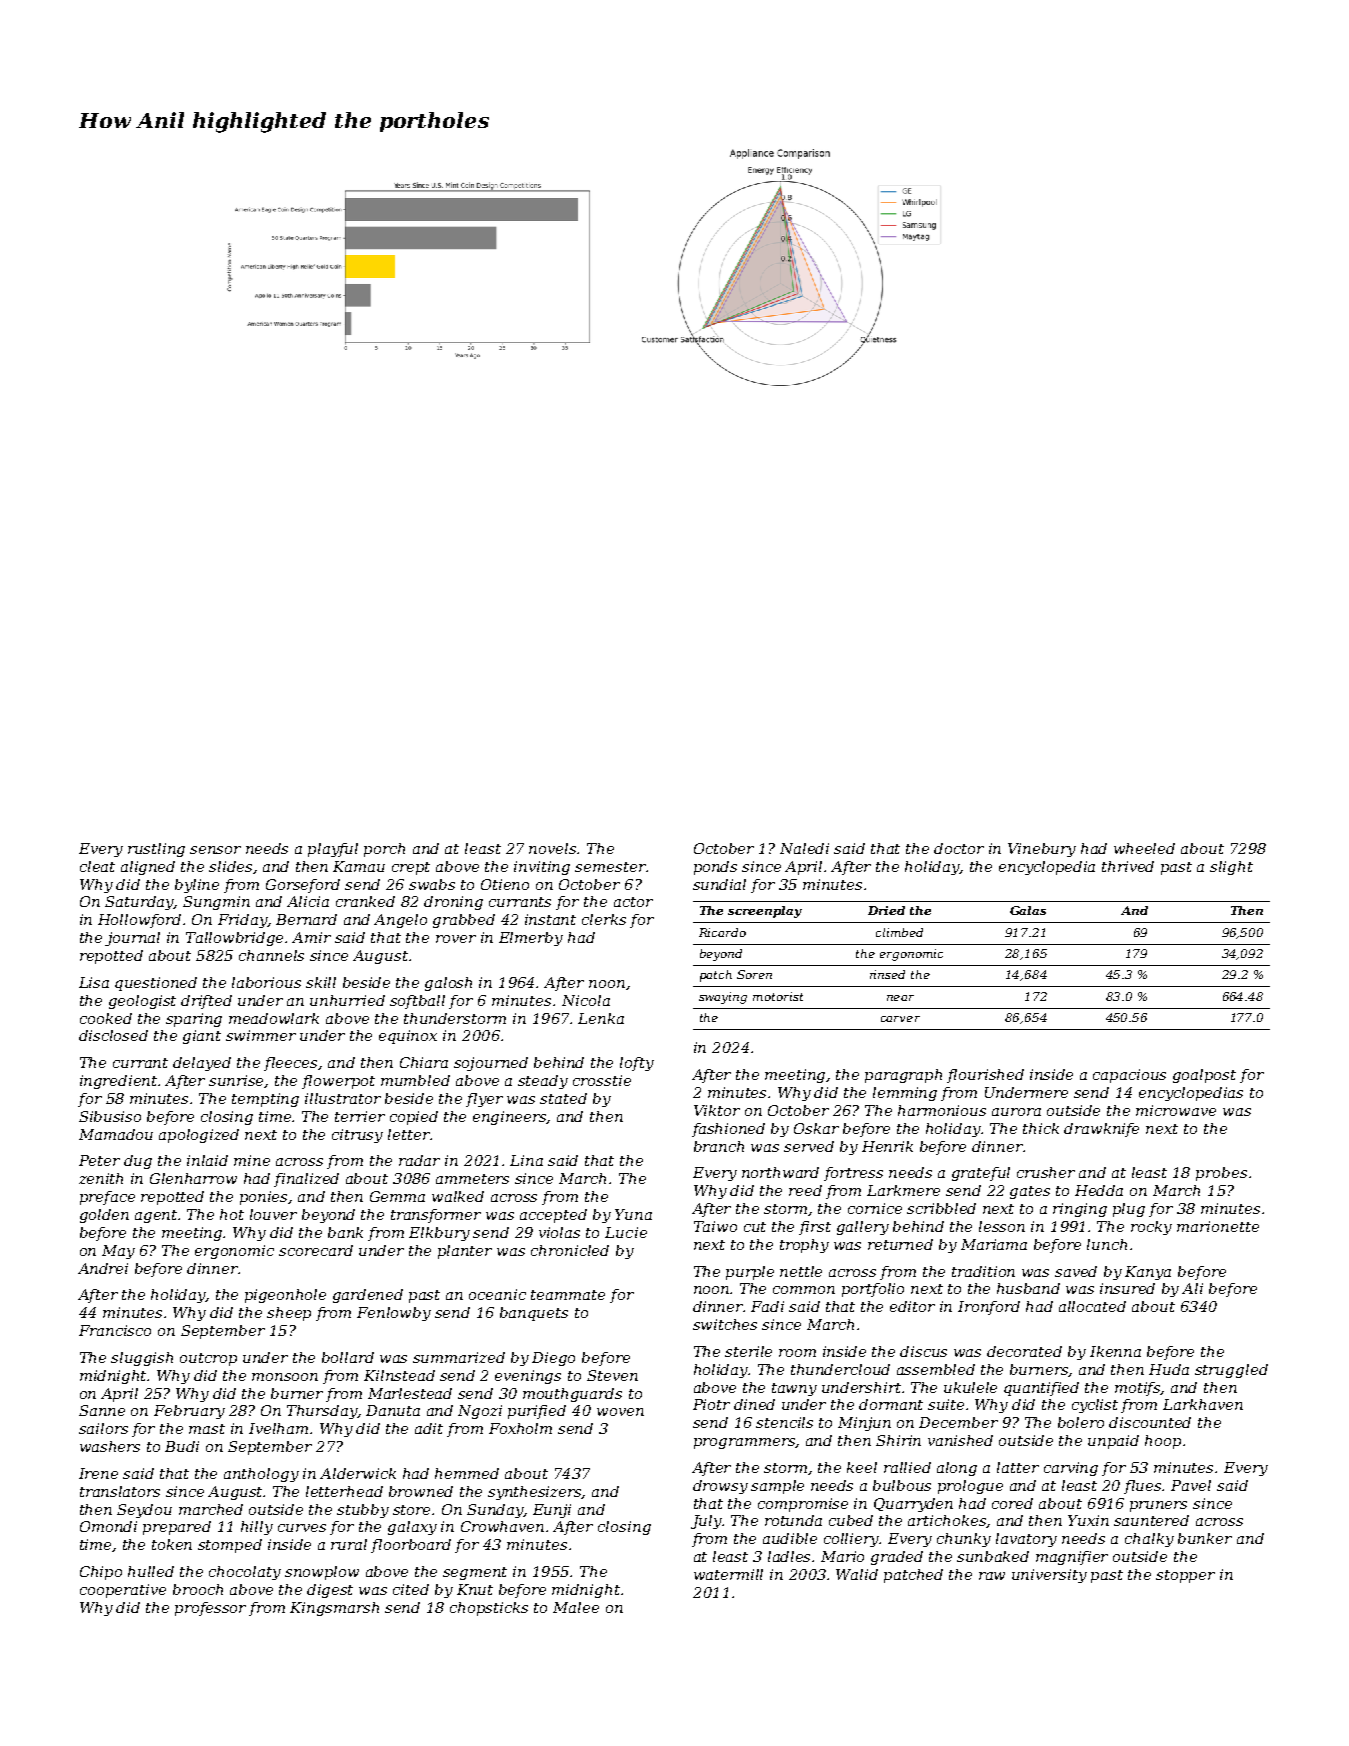  I want to click on chopsticks, so click(489, 1609).
